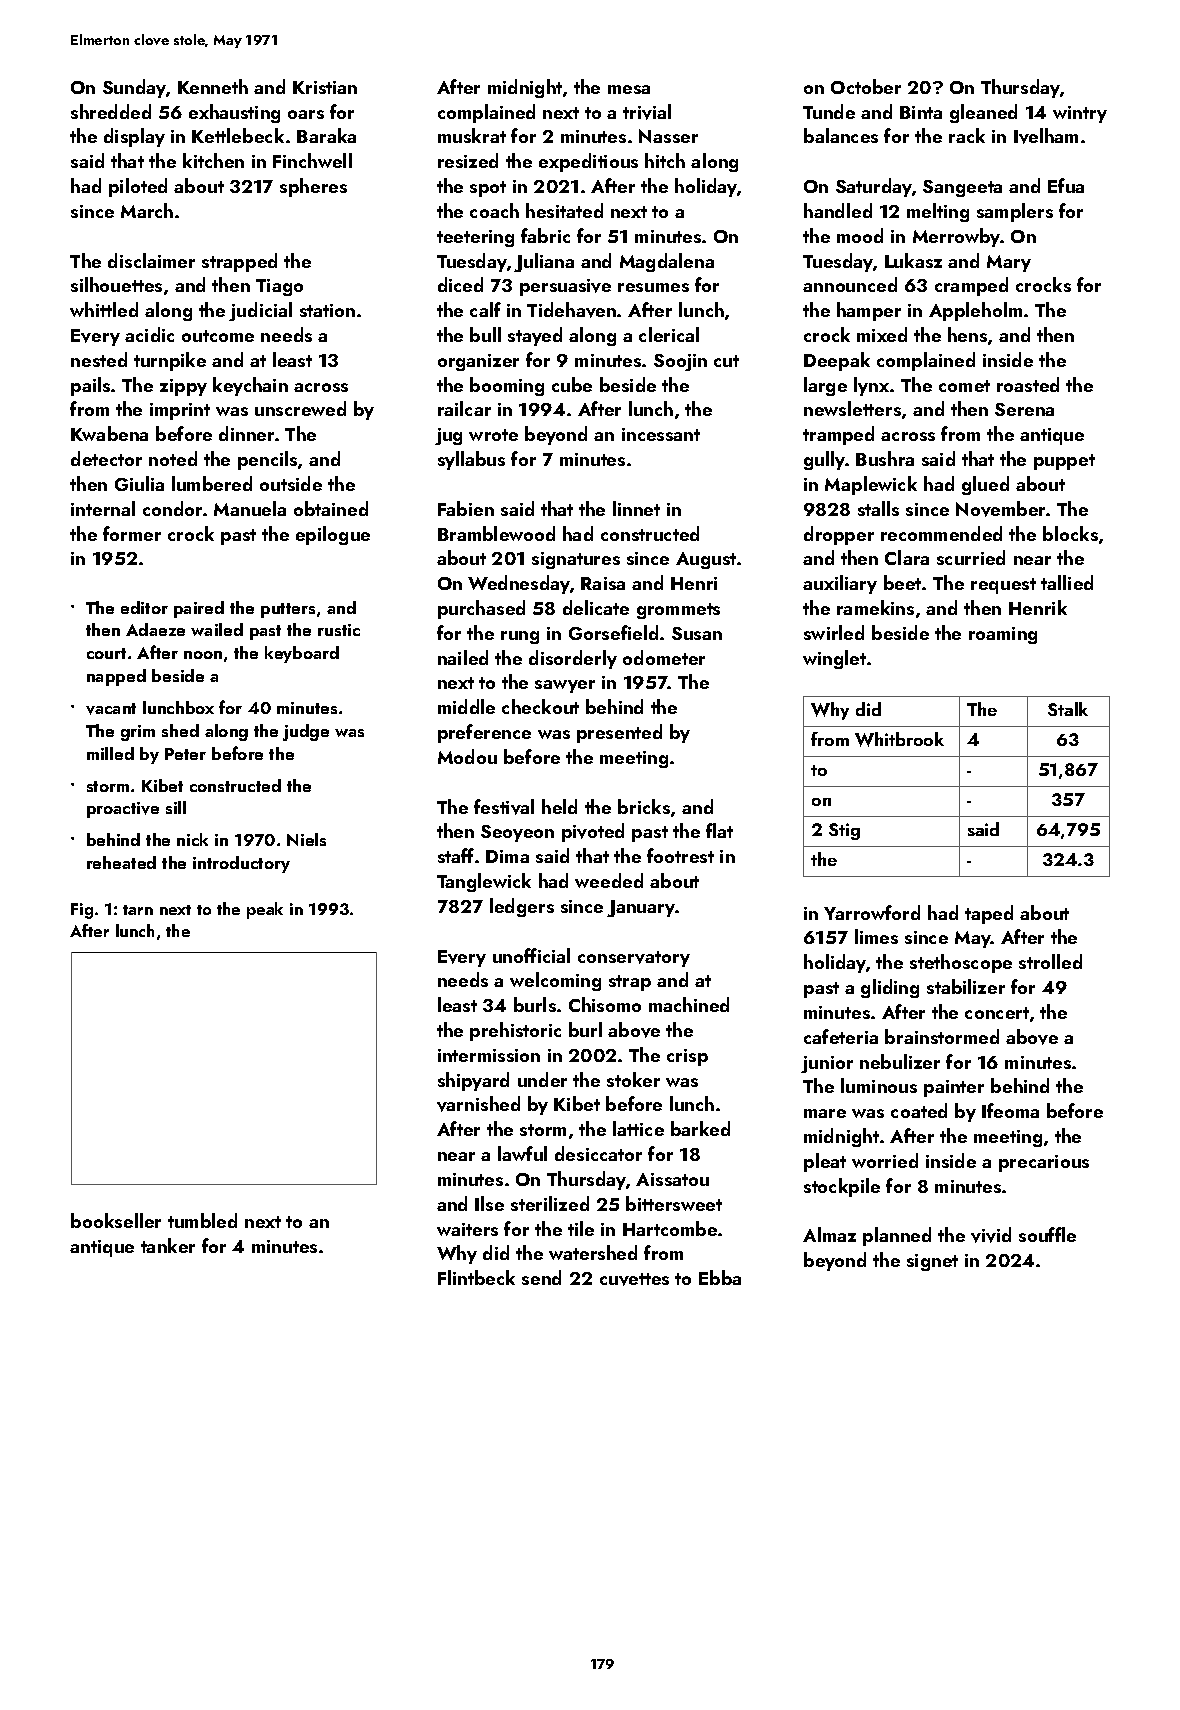 The image size is (1180, 1710). I want to click on wintry, so click(1080, 114).
